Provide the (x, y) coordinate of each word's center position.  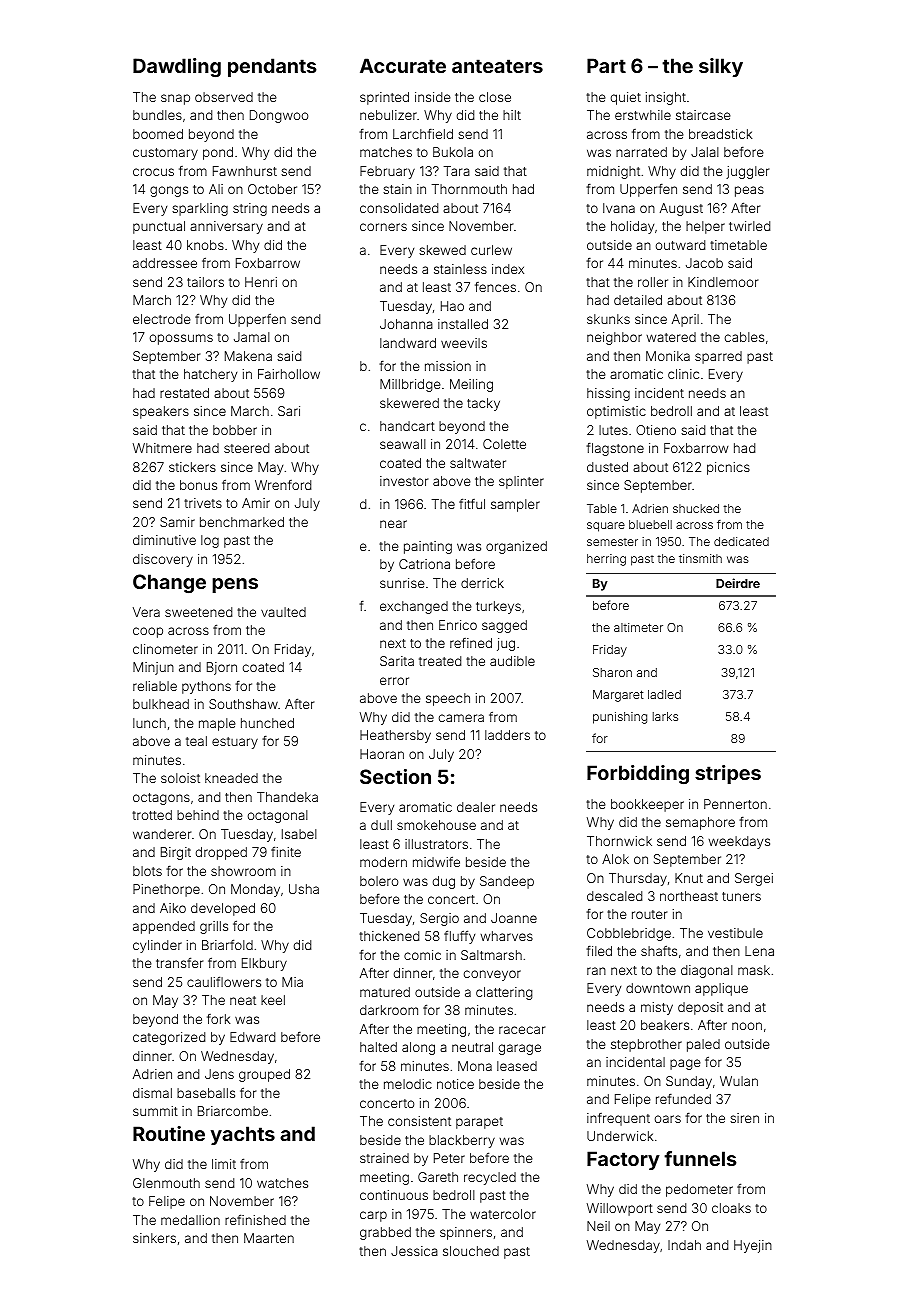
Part (606, 65)
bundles (157, 115)
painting (428, 547)
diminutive (164, 540)
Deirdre (738, 583)
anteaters (497, 66)
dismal (152, 1093)
